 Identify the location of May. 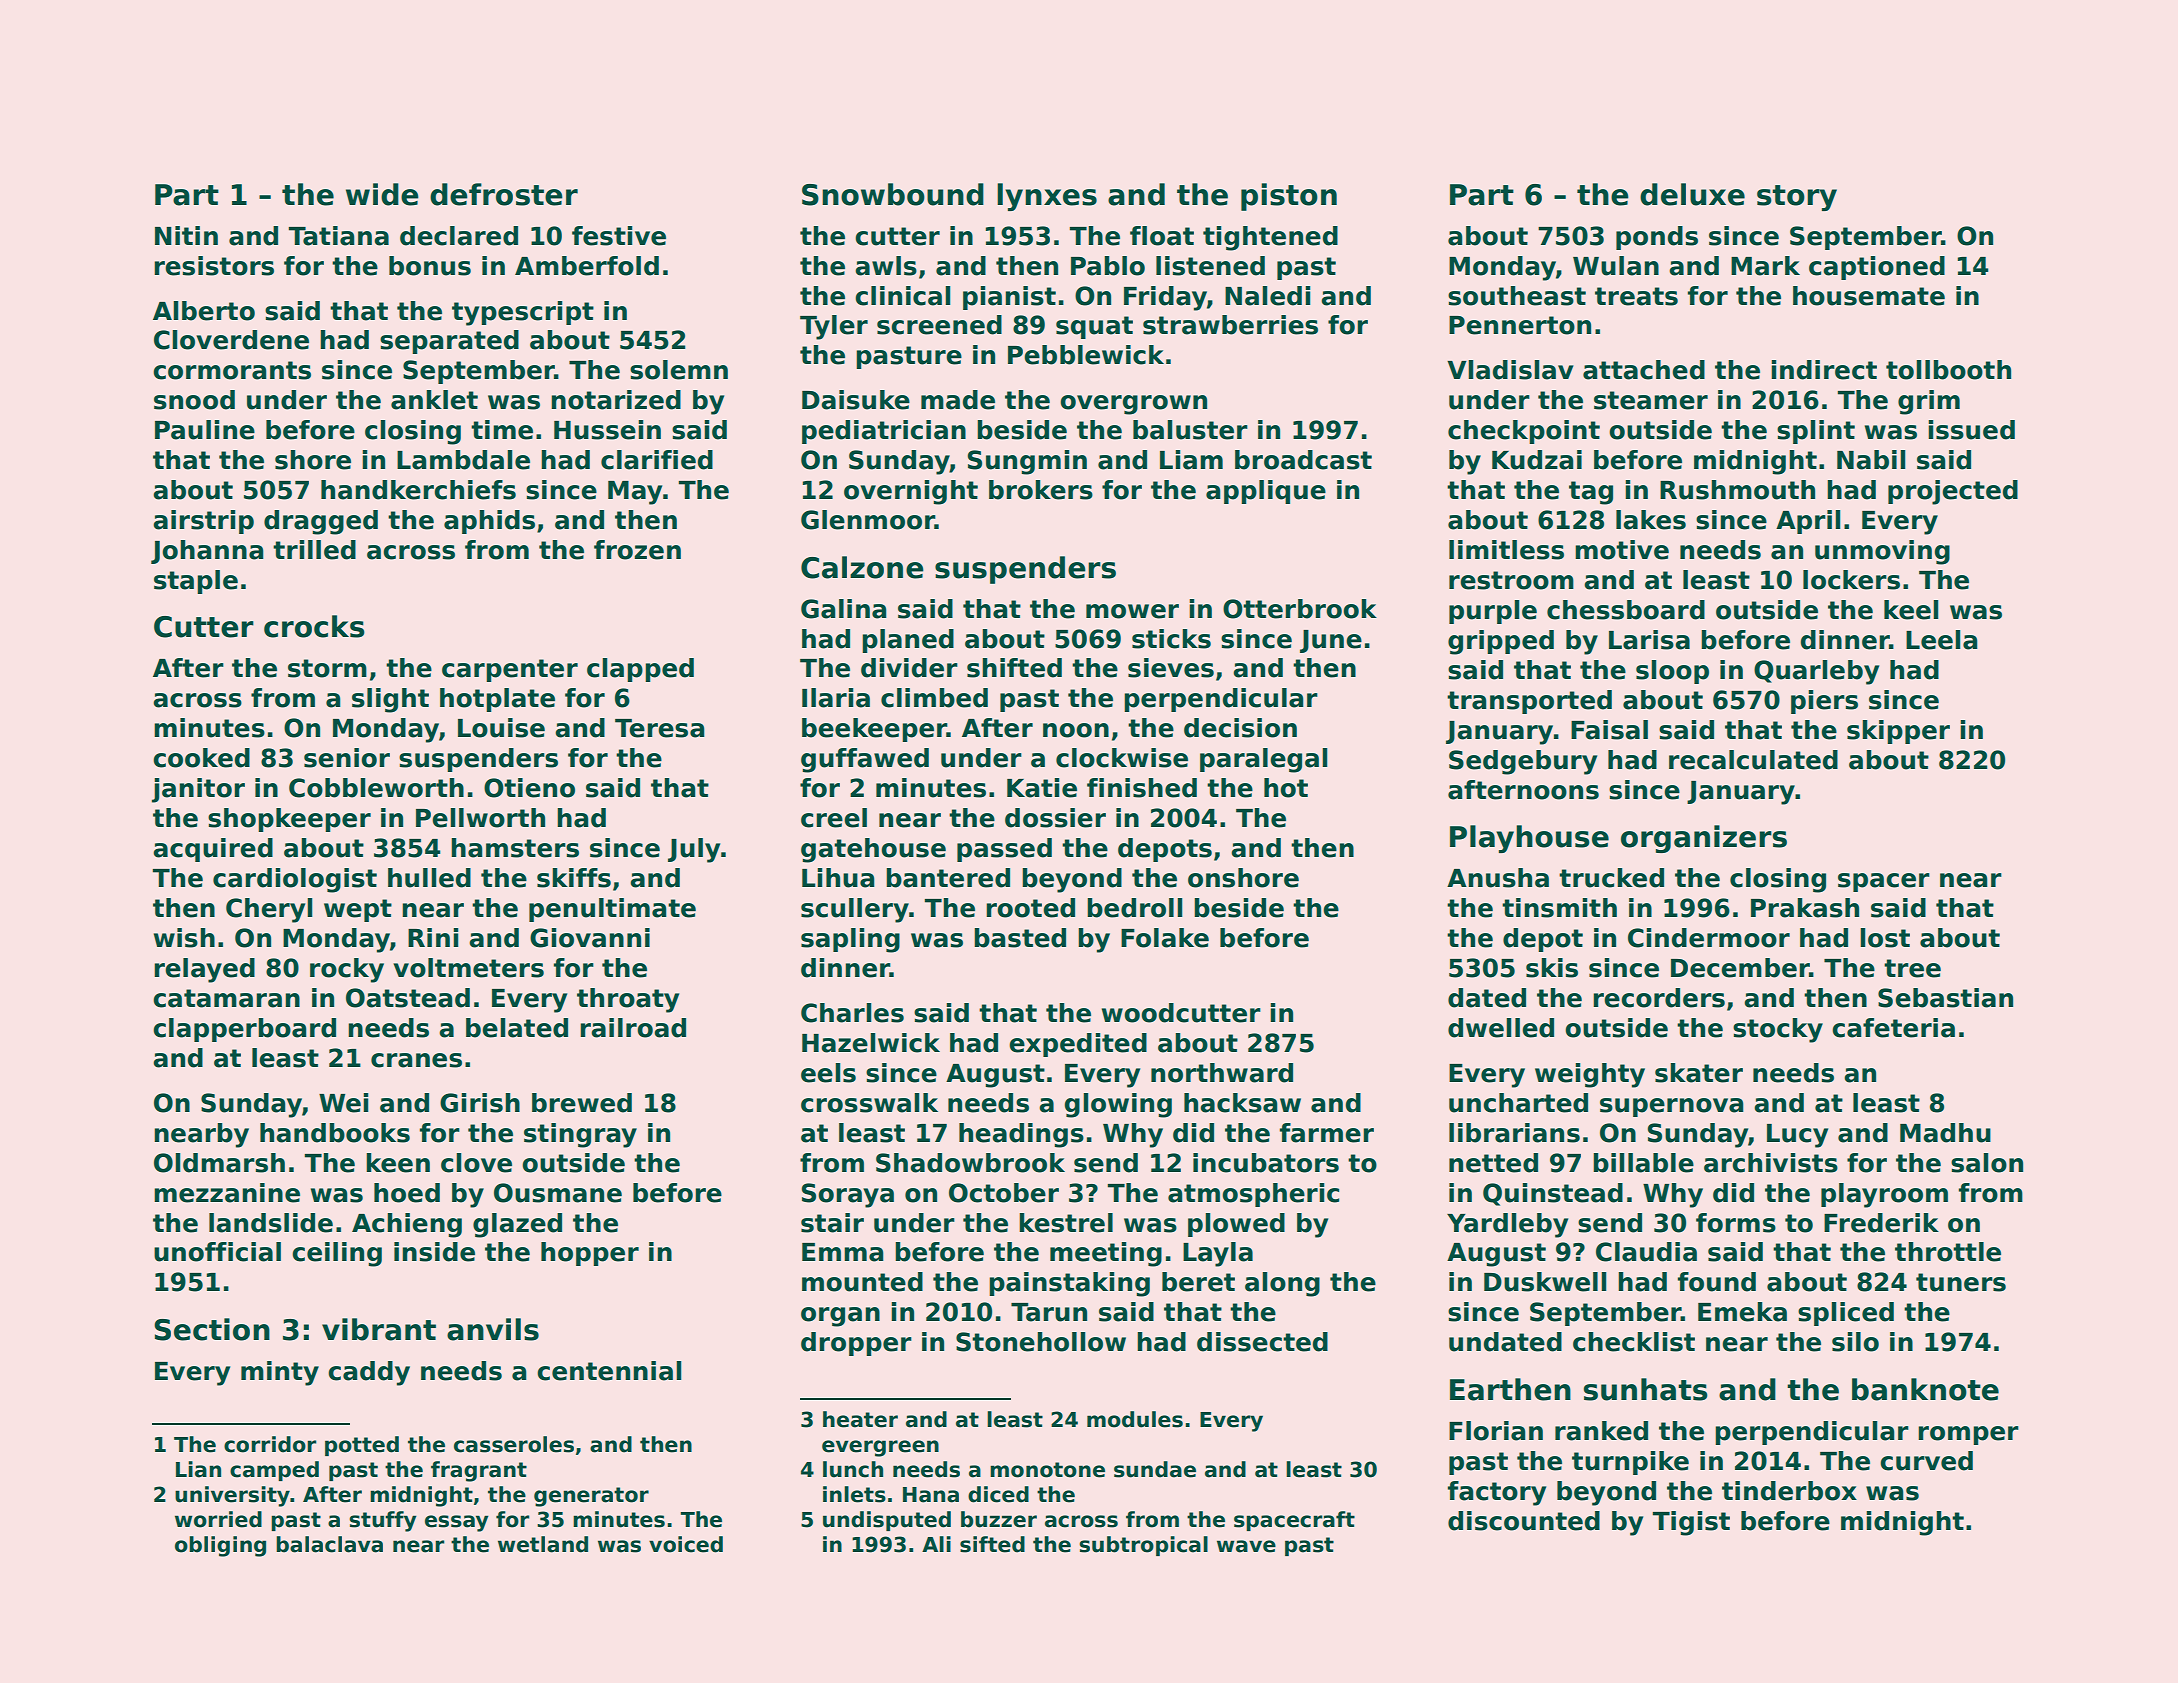
(635, 493).
